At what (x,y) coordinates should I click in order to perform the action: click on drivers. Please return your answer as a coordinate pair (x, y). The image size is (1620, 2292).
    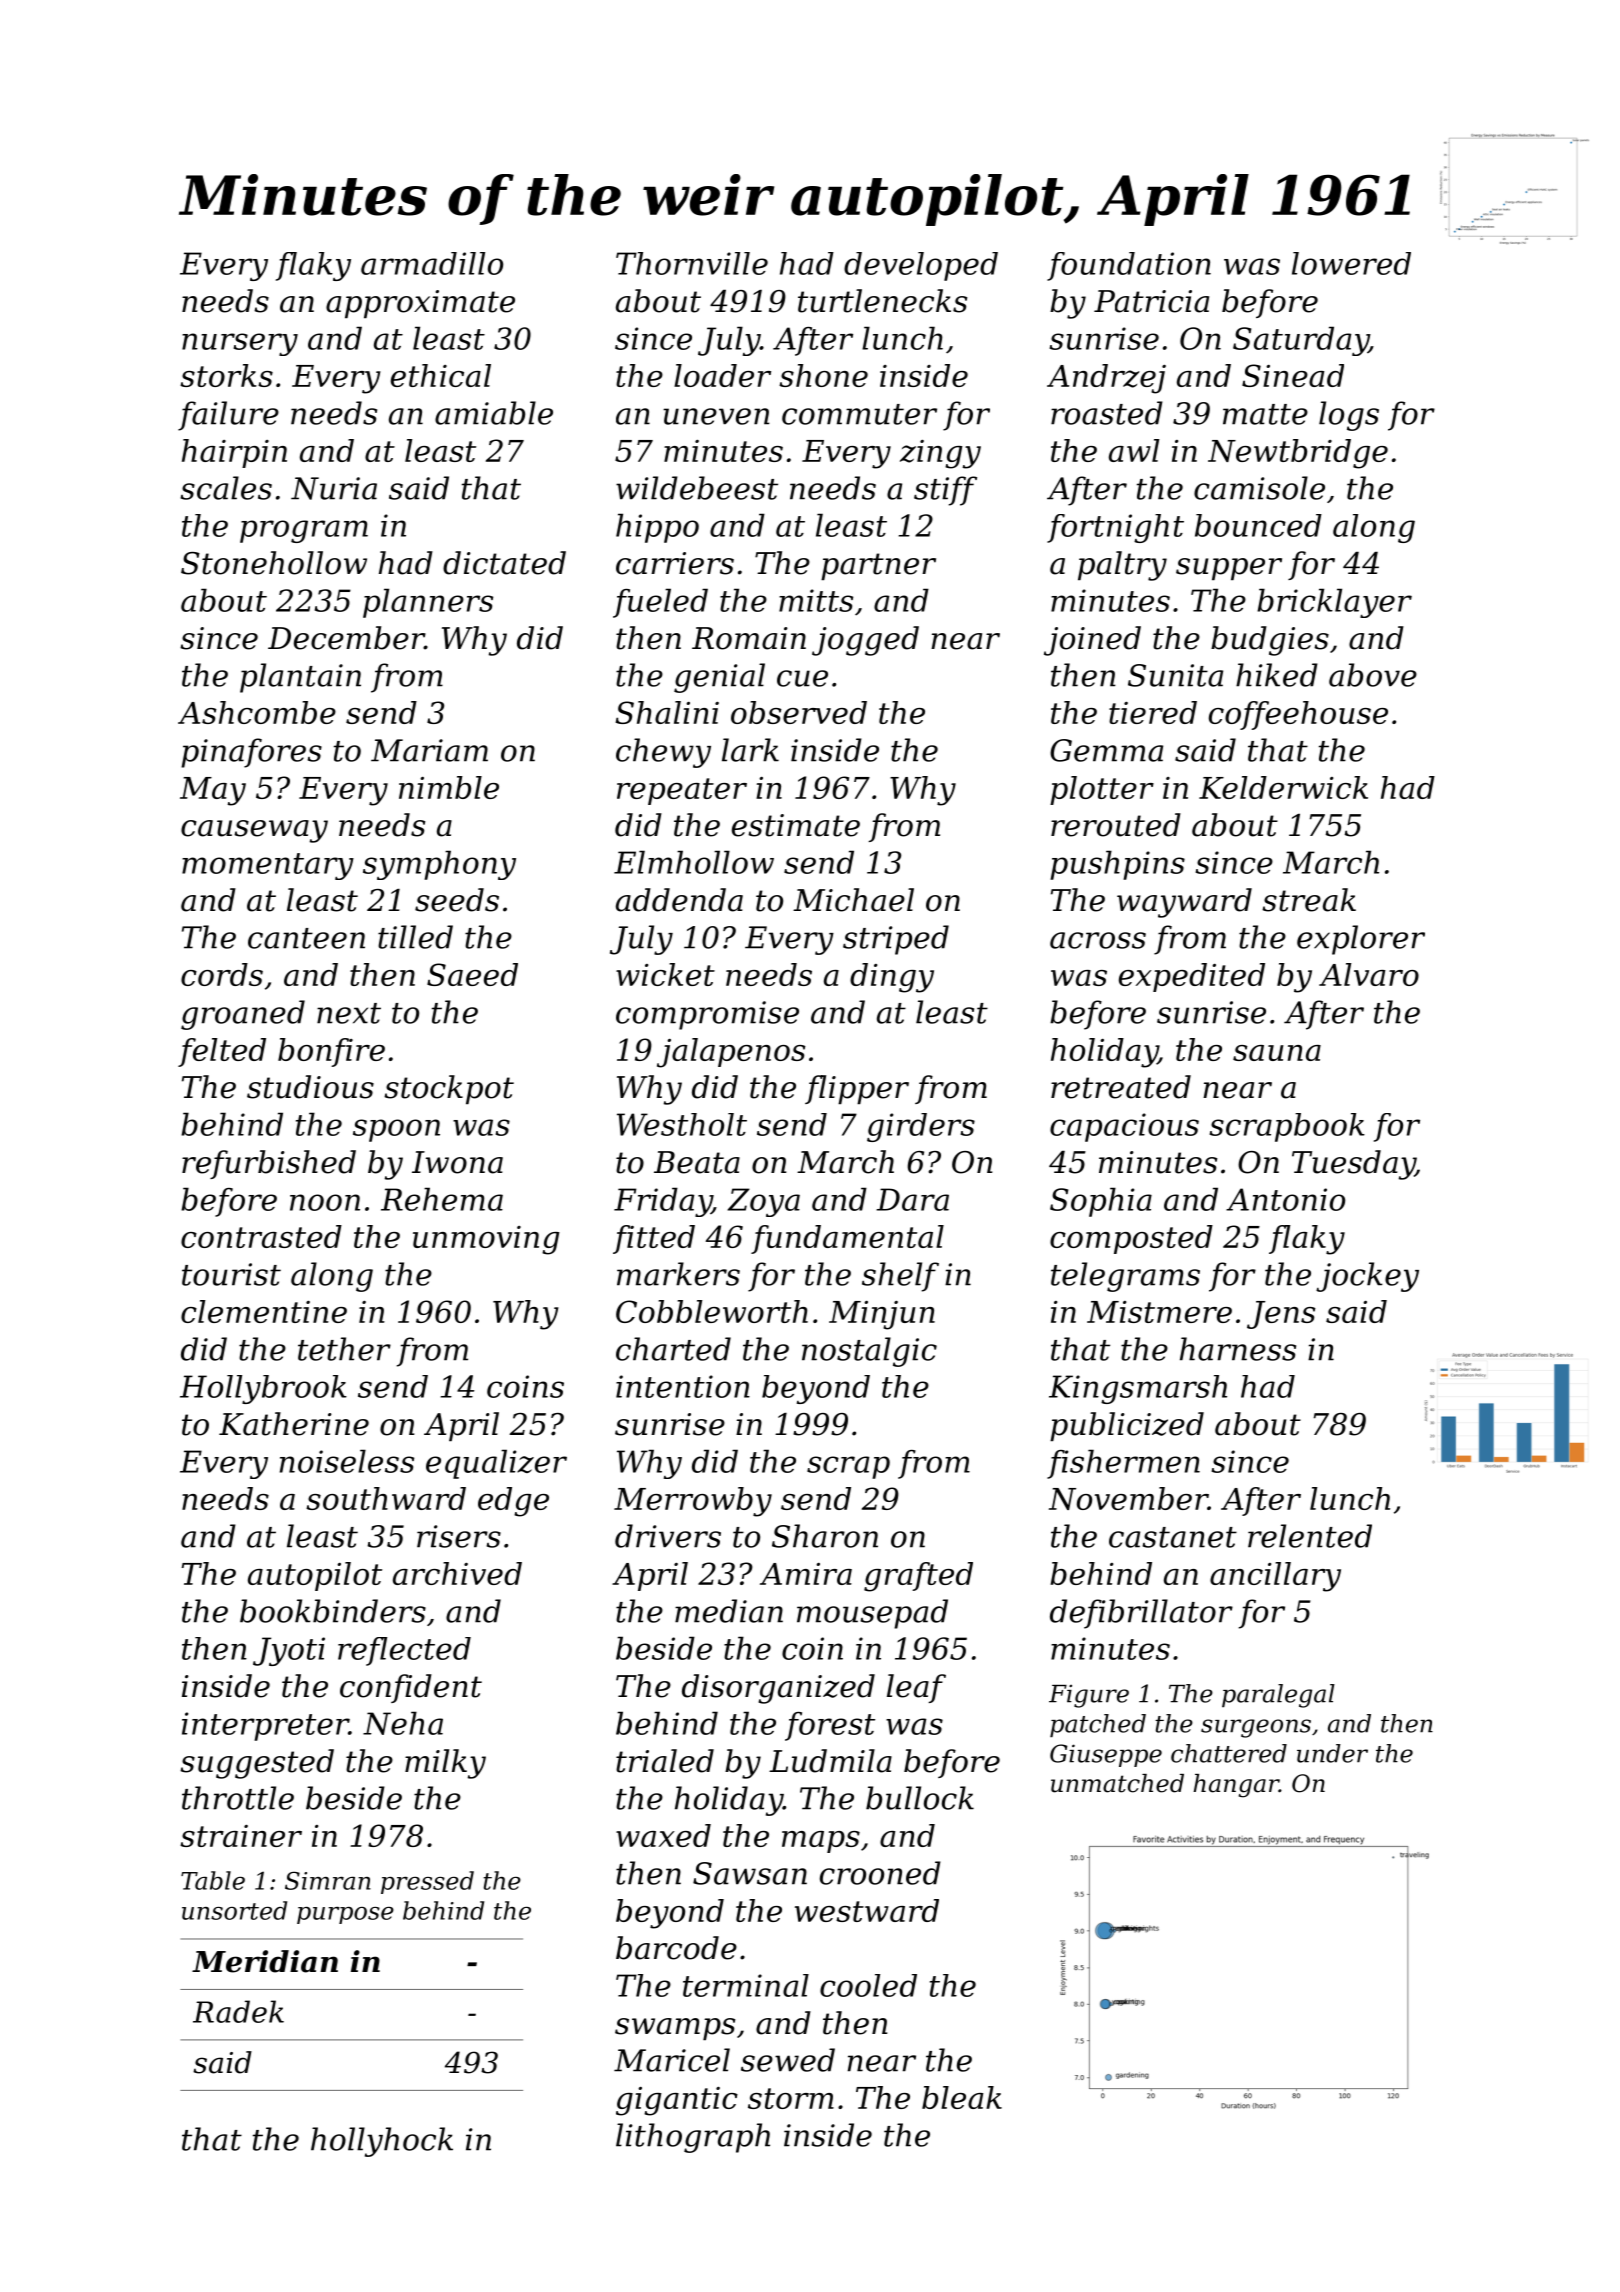
    Looking at the image, I should click on (668, 1536).
